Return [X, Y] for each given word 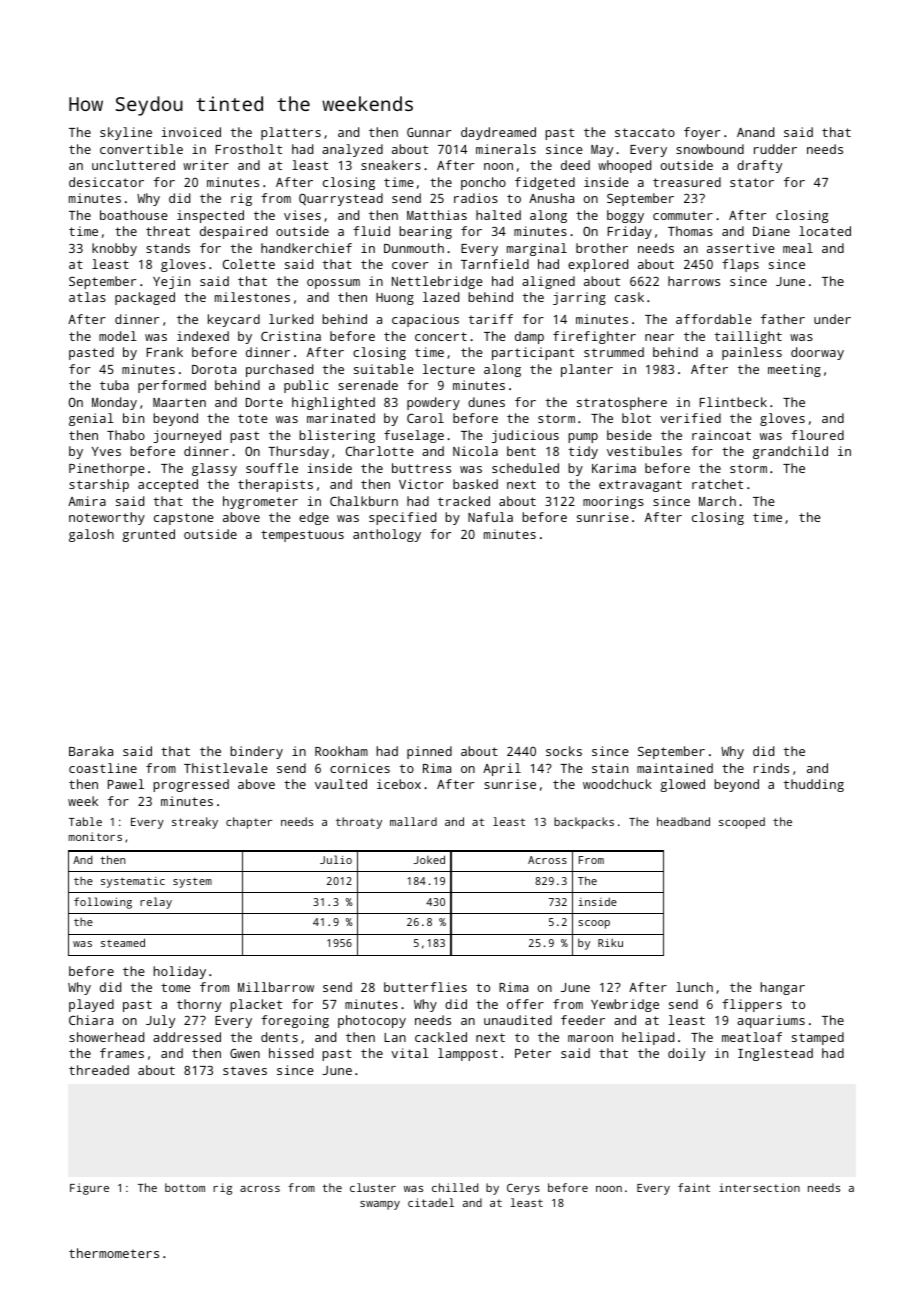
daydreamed [498, 133]
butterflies [425, 987]
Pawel [126, 784]
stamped [818, 1038]
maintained [675, 768]
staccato [645, 132]
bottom [185, 1187]
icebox [399, 784]
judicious [525, 436]
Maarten [179, 402]
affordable [714, 319]
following [103, 903]
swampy [380, 1205]
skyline [126, 133]
